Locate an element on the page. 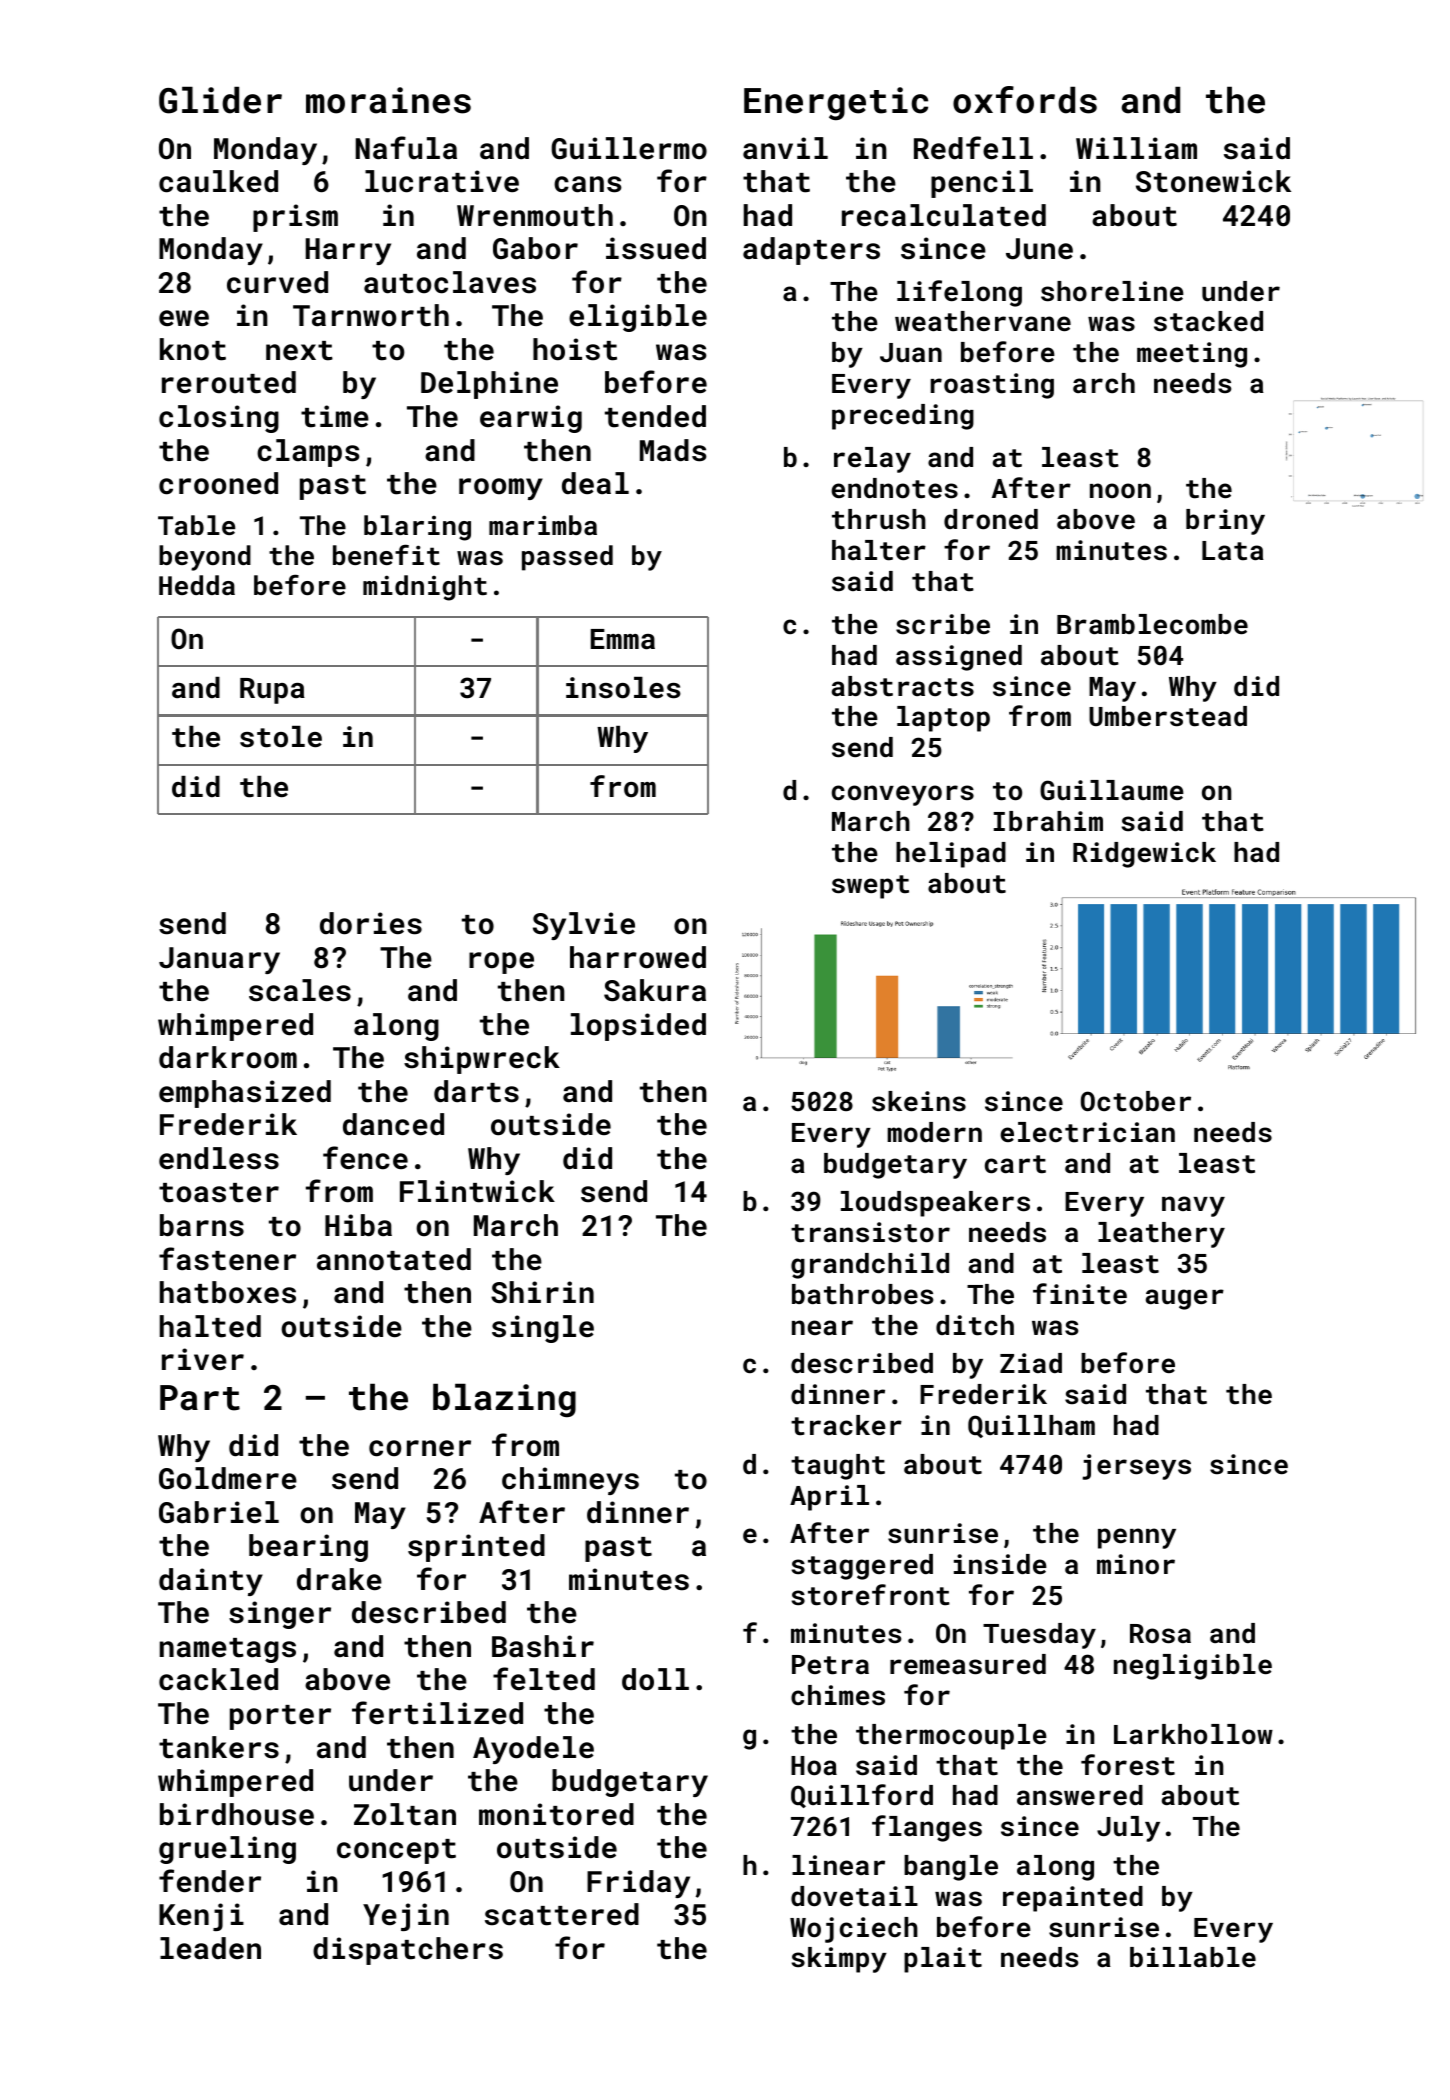  shipwreck is located at coordinates (482, 1060).
